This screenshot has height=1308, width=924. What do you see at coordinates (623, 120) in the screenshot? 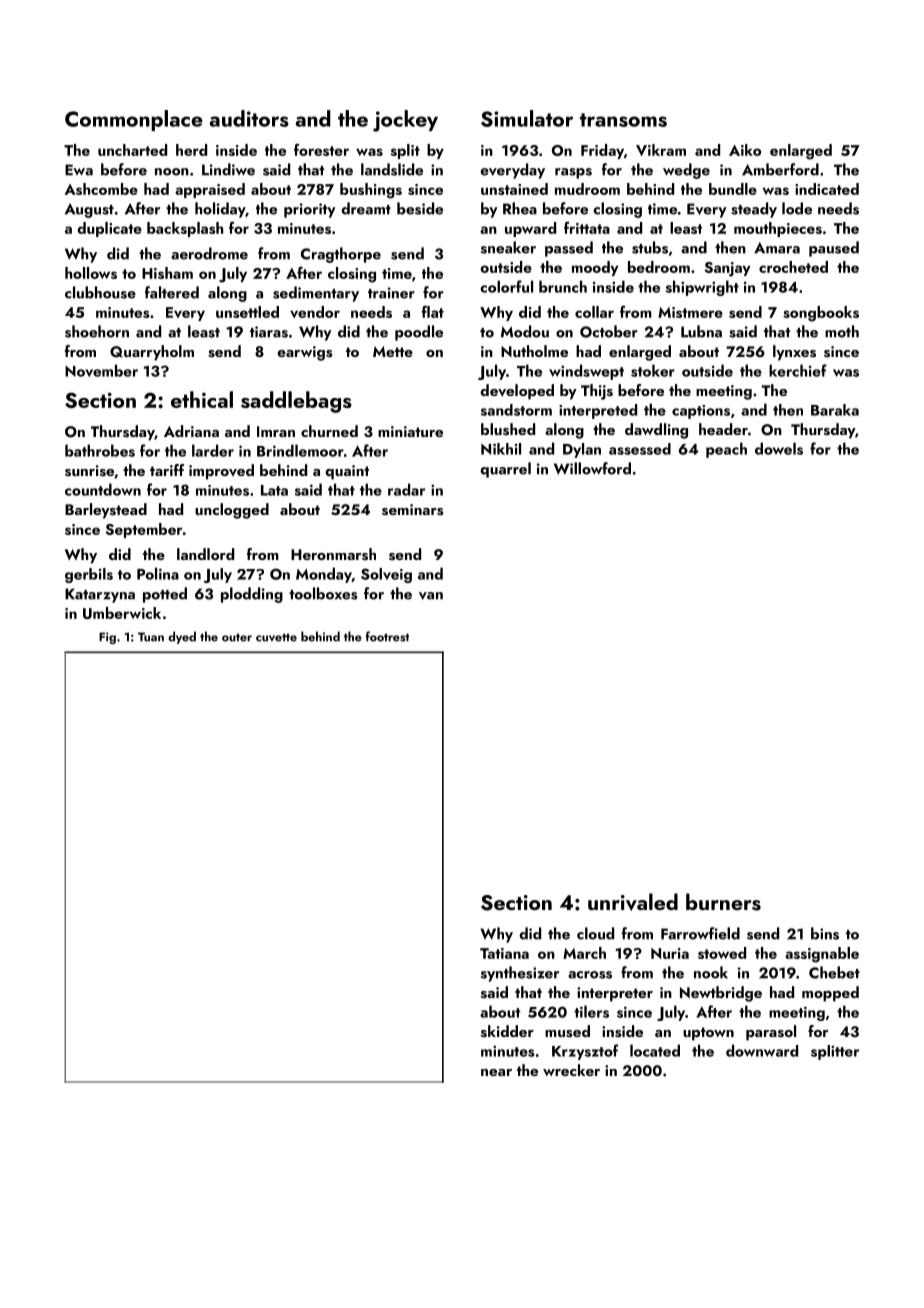
I see `transoms` at bounding box center [623, 120].
